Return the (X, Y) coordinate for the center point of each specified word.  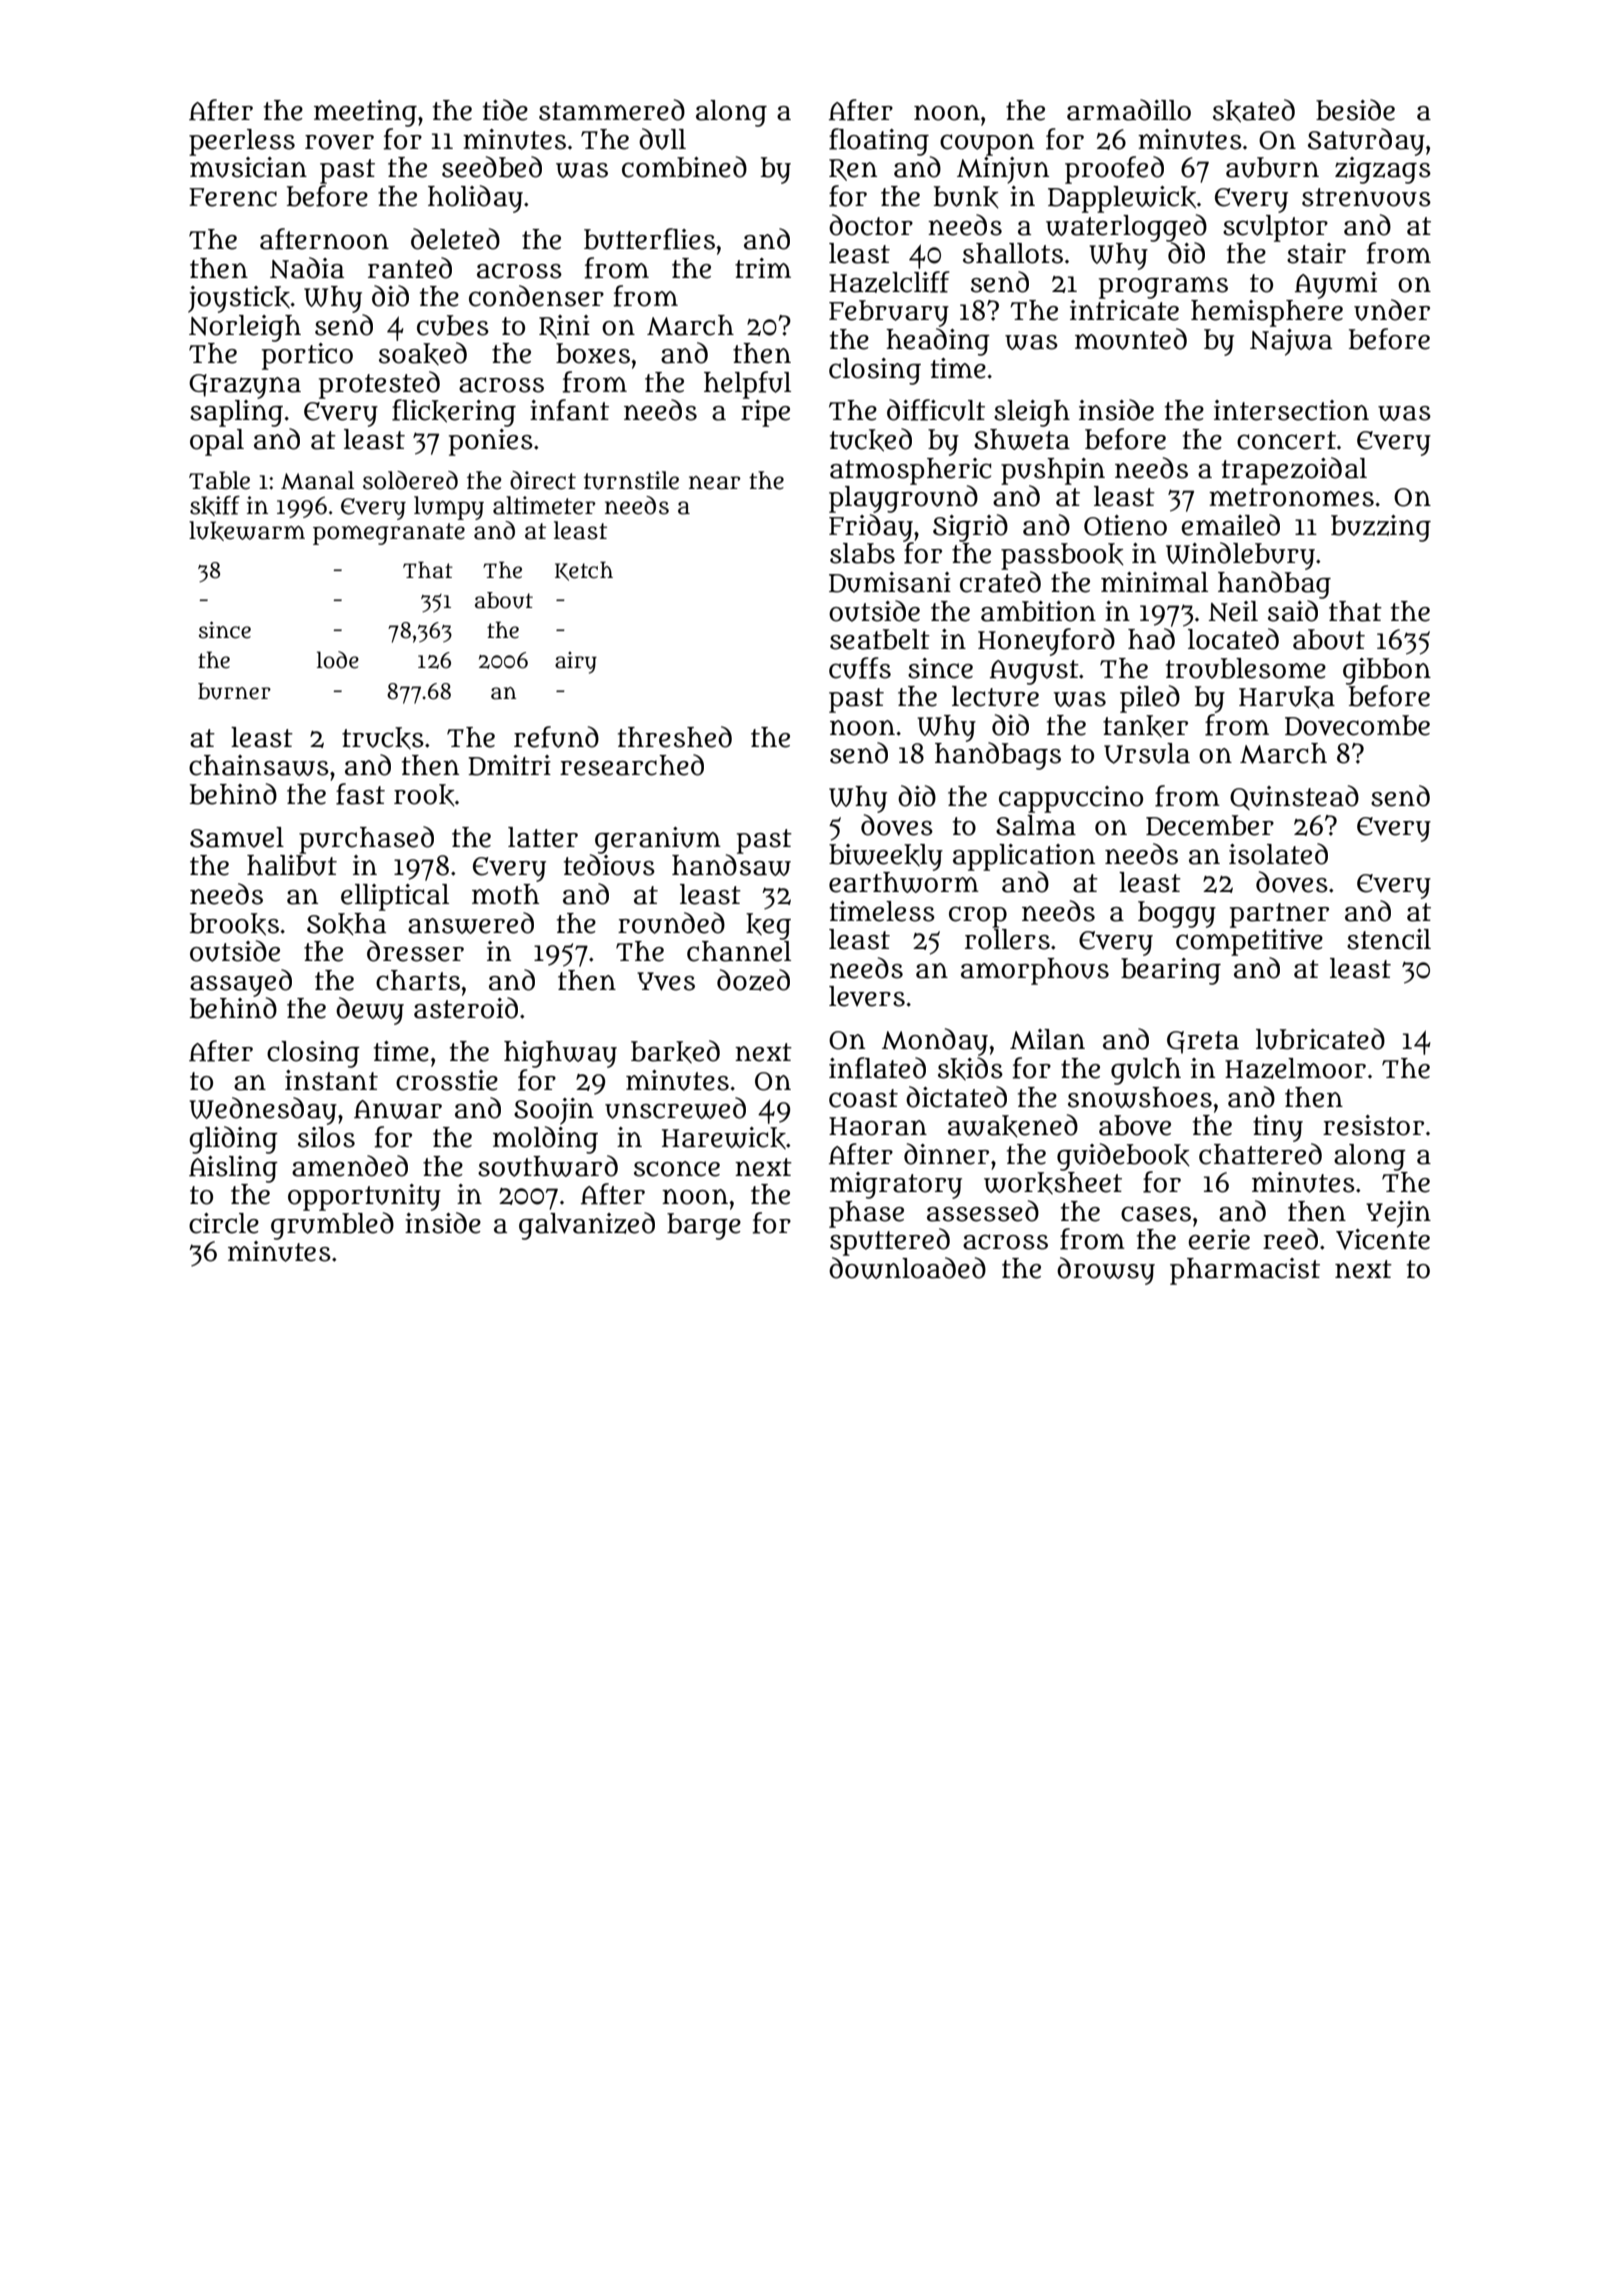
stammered (612, 110)
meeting (365, 113)
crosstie (447, 1080)
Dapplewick (1122, 199)
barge (704, 1226)
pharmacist (1245, 1271)
